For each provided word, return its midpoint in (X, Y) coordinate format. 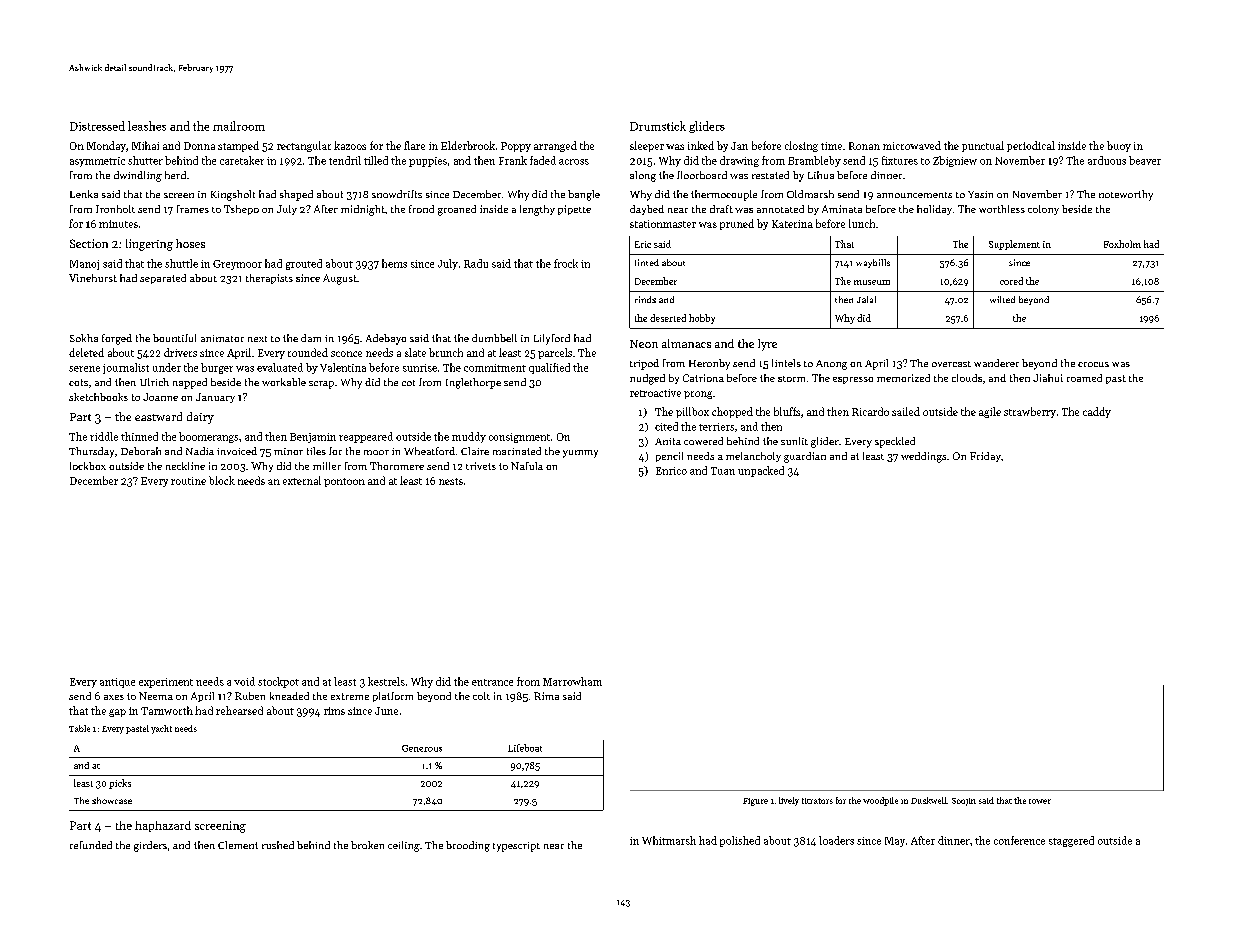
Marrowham (572, 681)
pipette (574, 210)
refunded (91, 845)
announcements (914, 195)
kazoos (350, 145)
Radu (476, 263)
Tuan (723, 471)
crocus (1093, 364)
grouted (304, 264)
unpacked (761, 471)
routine (188, 481)
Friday (985, 457)
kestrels (386, 681)
